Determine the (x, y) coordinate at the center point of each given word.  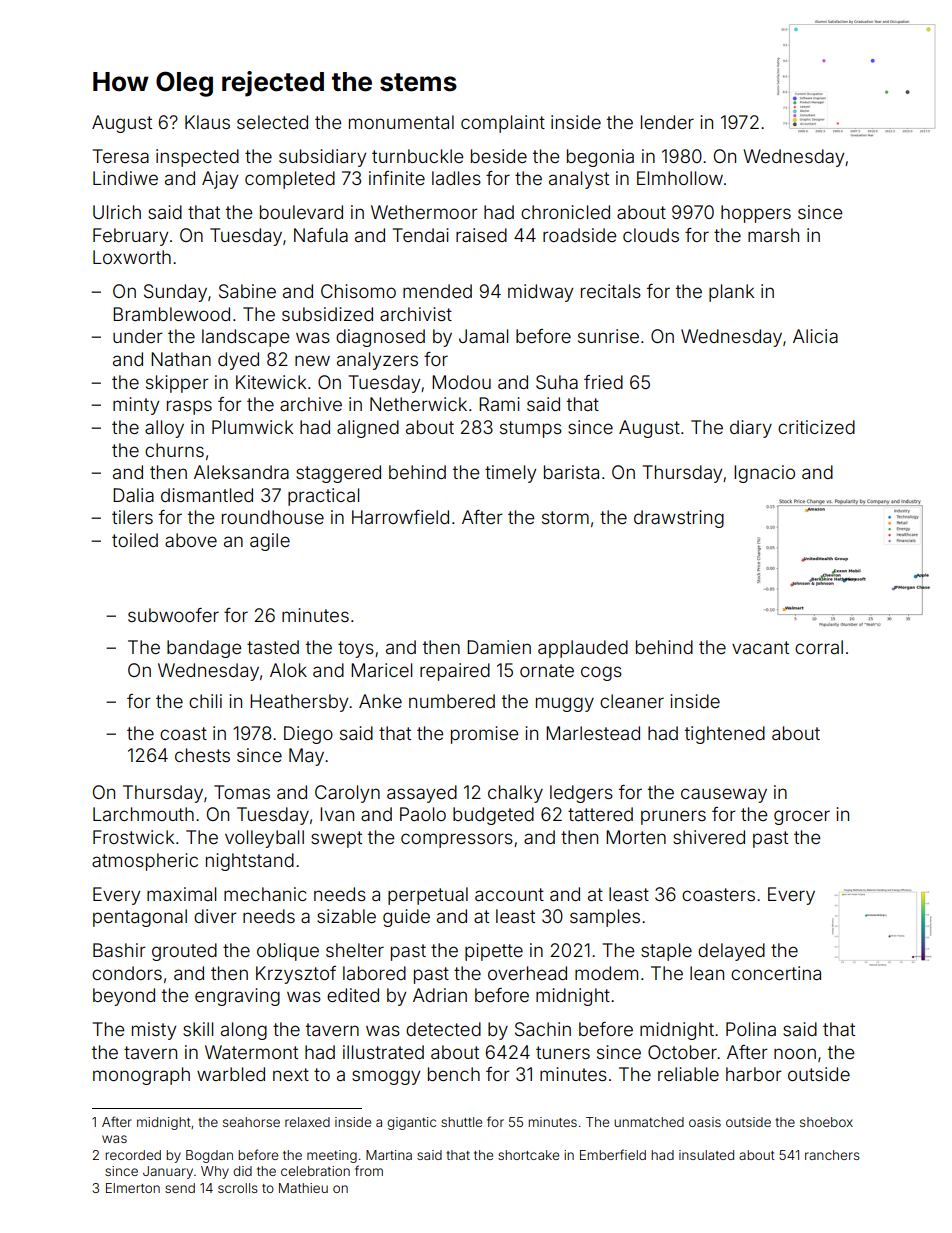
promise (484, 735)
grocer (802, 817)
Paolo (423, 814)
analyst (579, 180)
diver (215, 916)
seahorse (251, 1122)
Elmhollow (680, 178)
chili (205, 701)
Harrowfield (400, 517)
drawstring (679, 519)
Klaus (207, 122)
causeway (724, 795)
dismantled (207, 495)
